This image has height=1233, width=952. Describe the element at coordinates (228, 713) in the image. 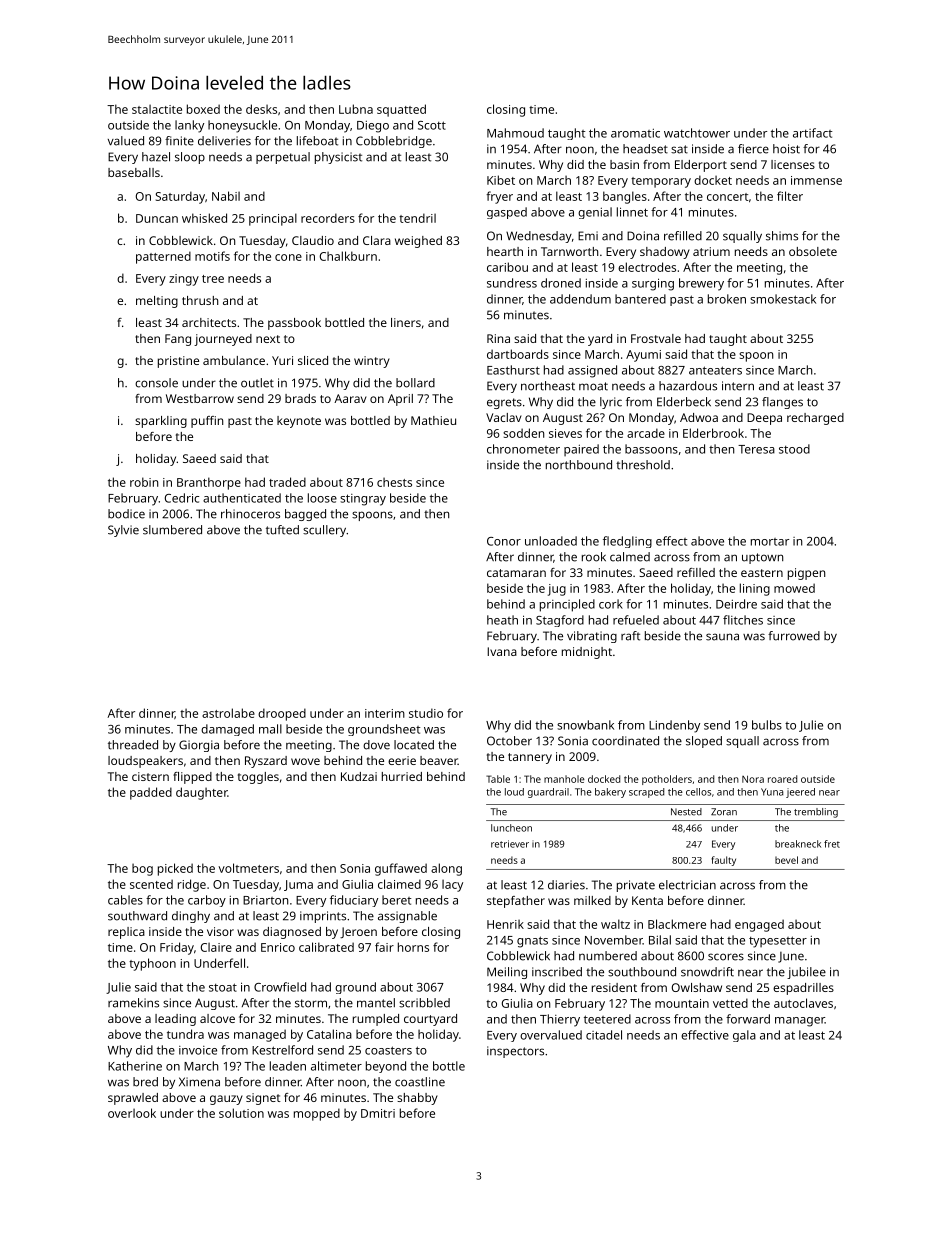

I see `astrolabe` at that location.
